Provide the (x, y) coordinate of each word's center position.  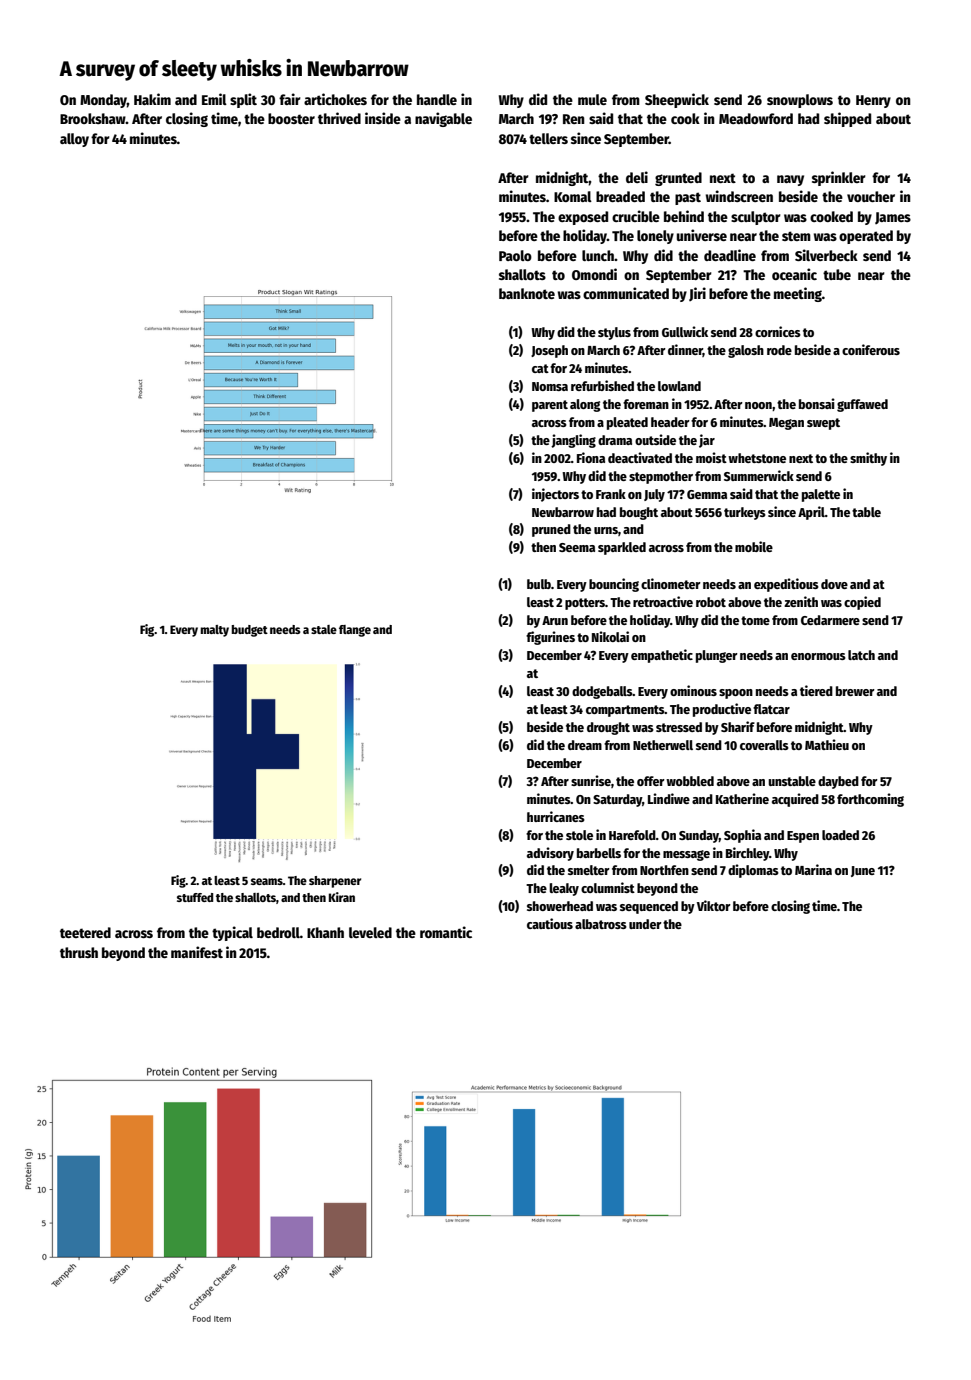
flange (355, 631)
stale (324, 629)
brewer (855, 691)
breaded (620, 196)
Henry (873, 101)
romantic (446, 932)
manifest (197, 952)
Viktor (714, 905)
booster (291, 118)
